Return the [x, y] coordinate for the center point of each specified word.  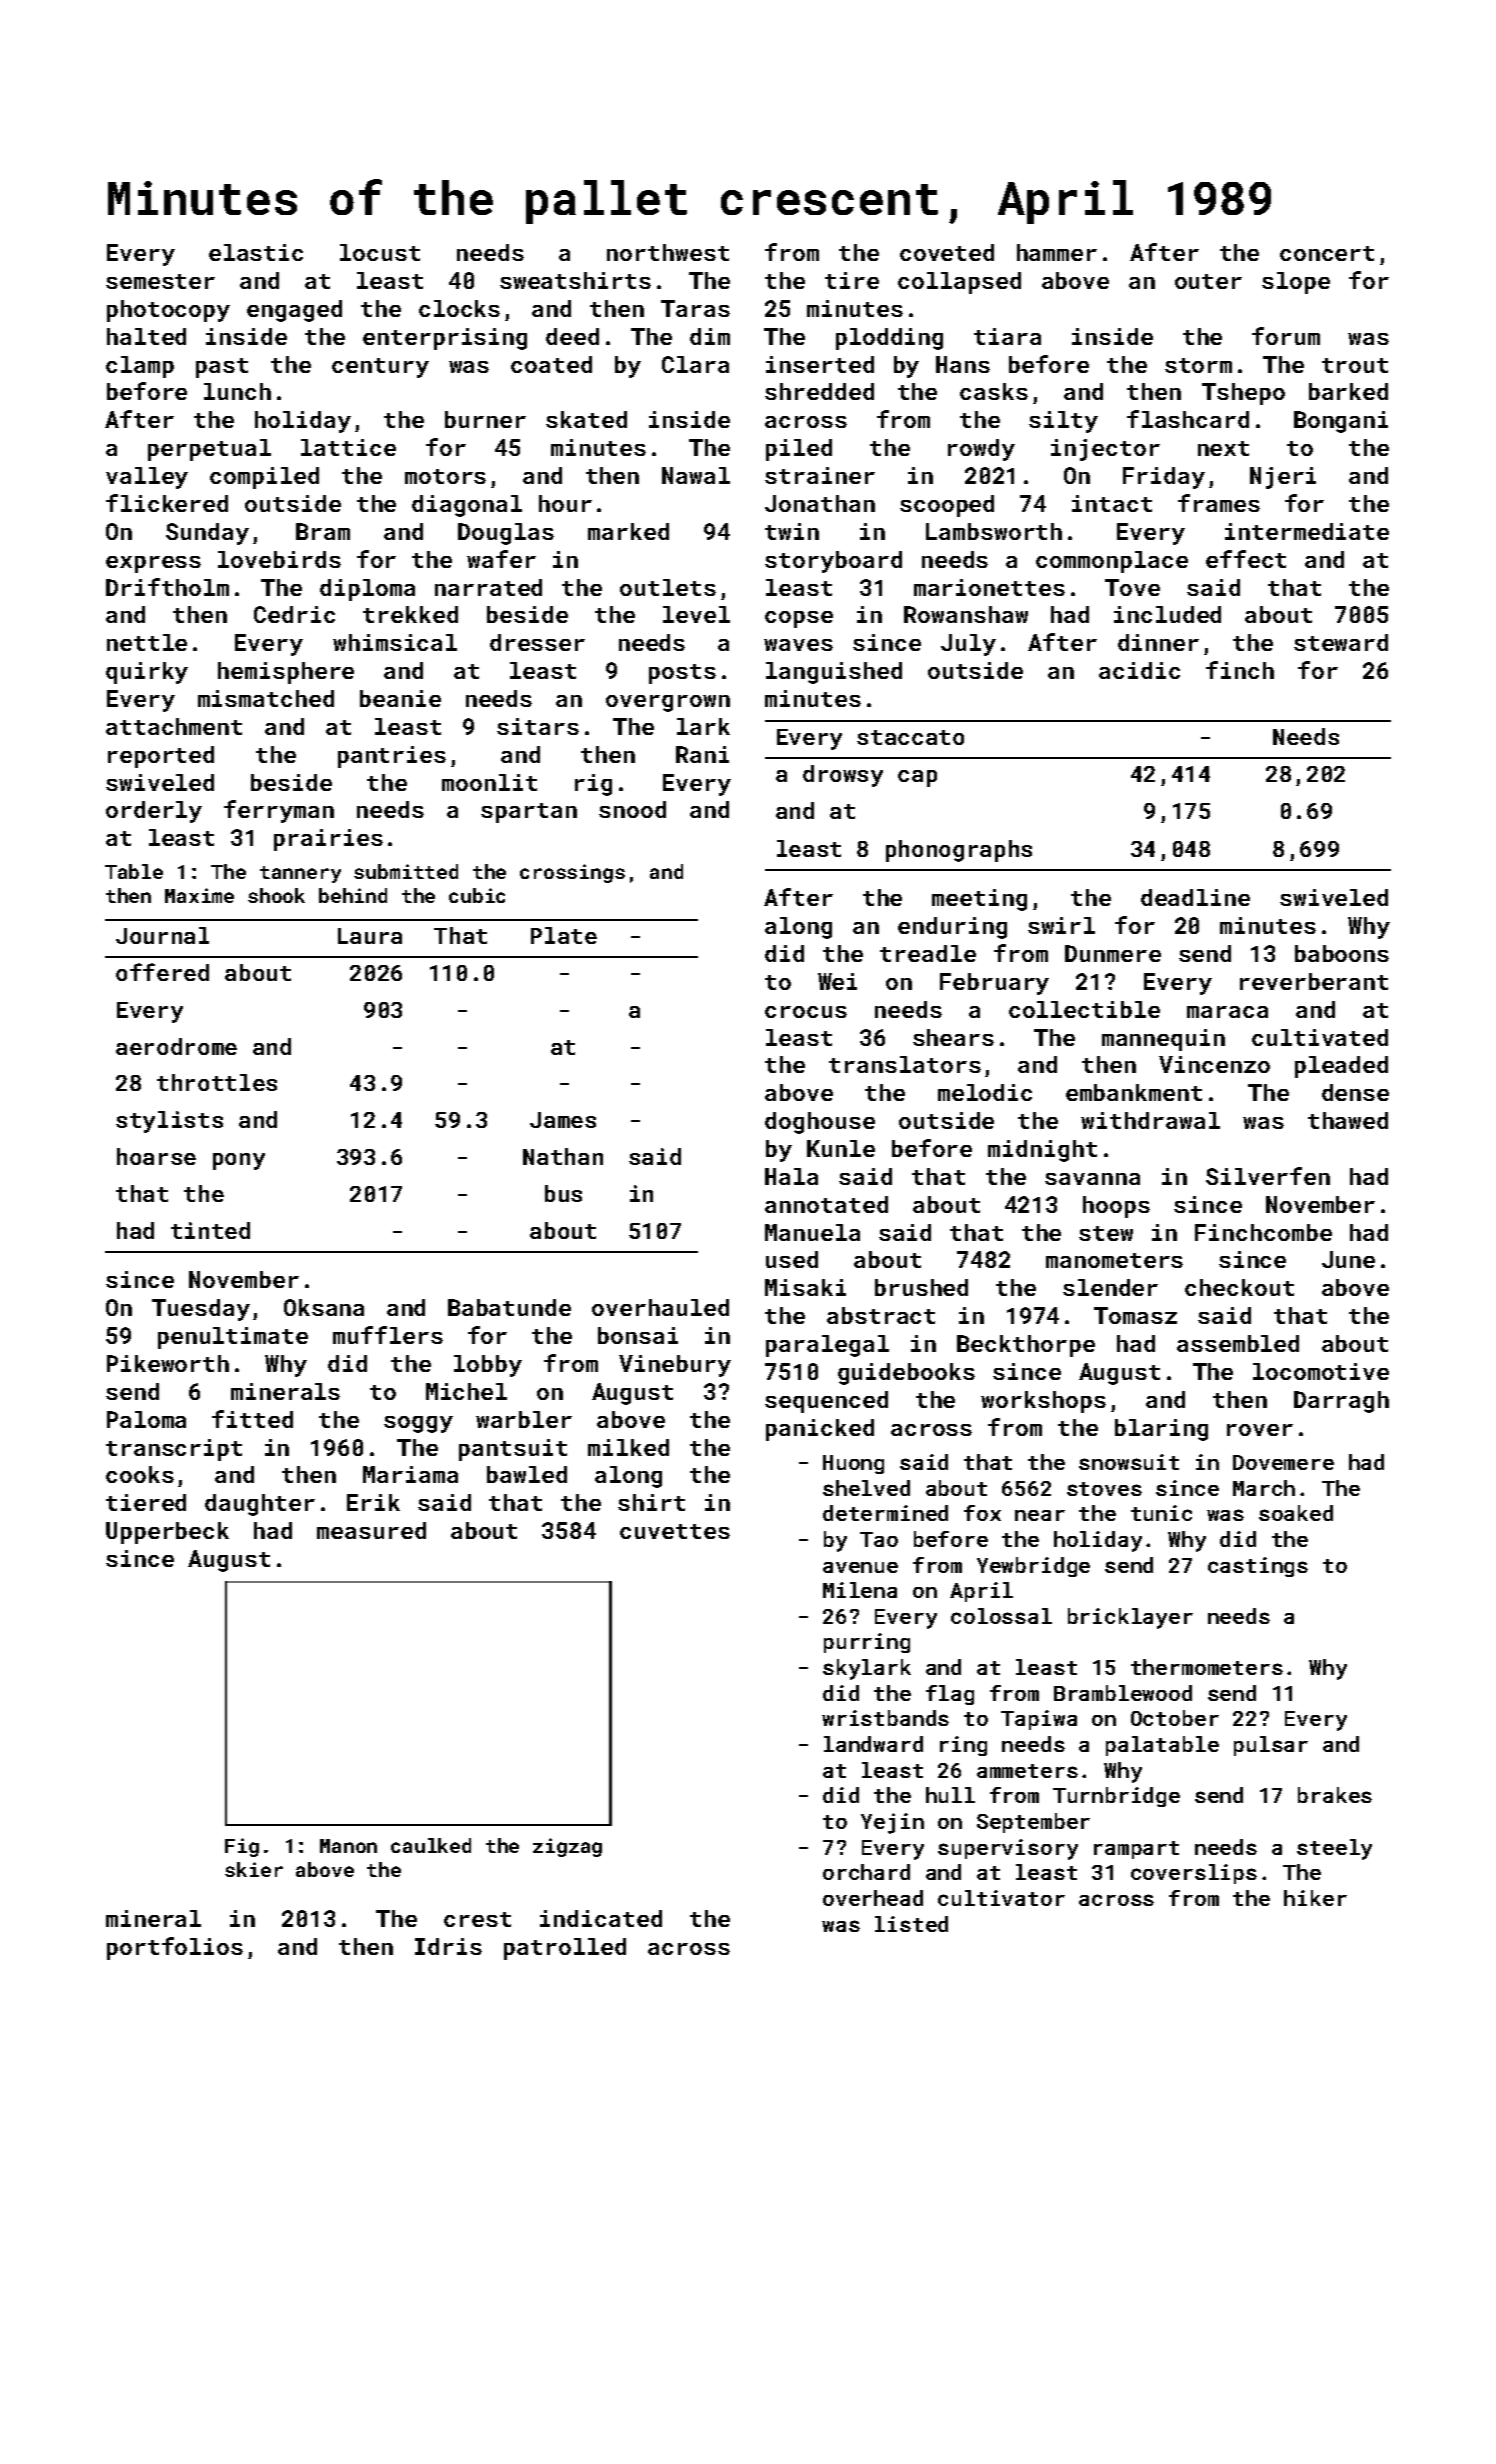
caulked [431, 1845]
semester [160, 281]
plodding [889, 339]
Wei [837, 981]
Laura [370, 936]
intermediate [1307, 531]
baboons [1342, 953]
